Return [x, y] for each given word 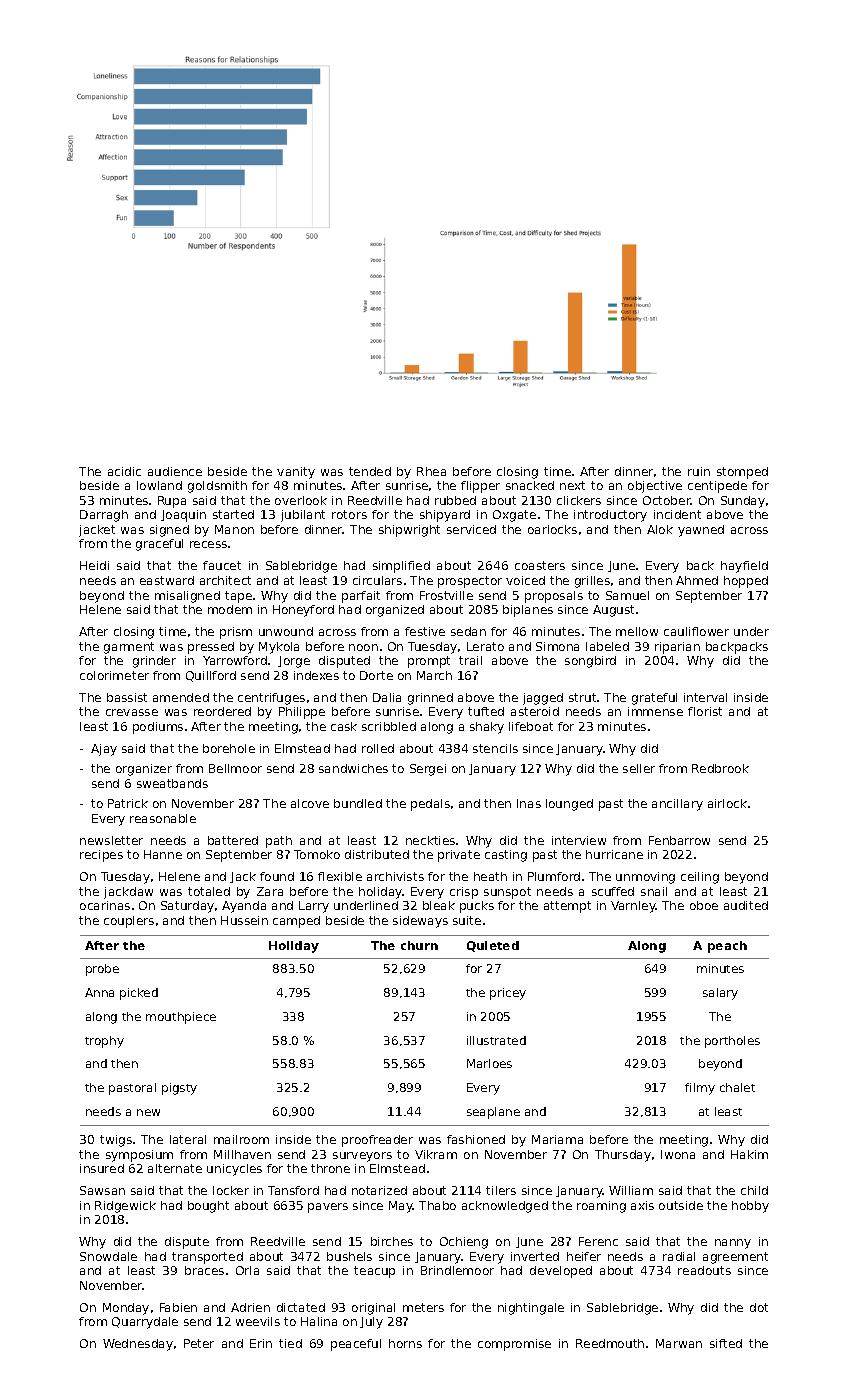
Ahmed [697, 580]
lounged [569, 805]
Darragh [104, 516]
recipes [101, 856]
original [373, 1309]
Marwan [679, 1343]
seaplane [493, 1113]
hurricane [614, 854]
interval [705, 697]
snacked [530, 485]
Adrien [250, 1307]
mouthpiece [181, 1018]
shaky [487, 728]
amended [181, 697]
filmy [700, 1089]
